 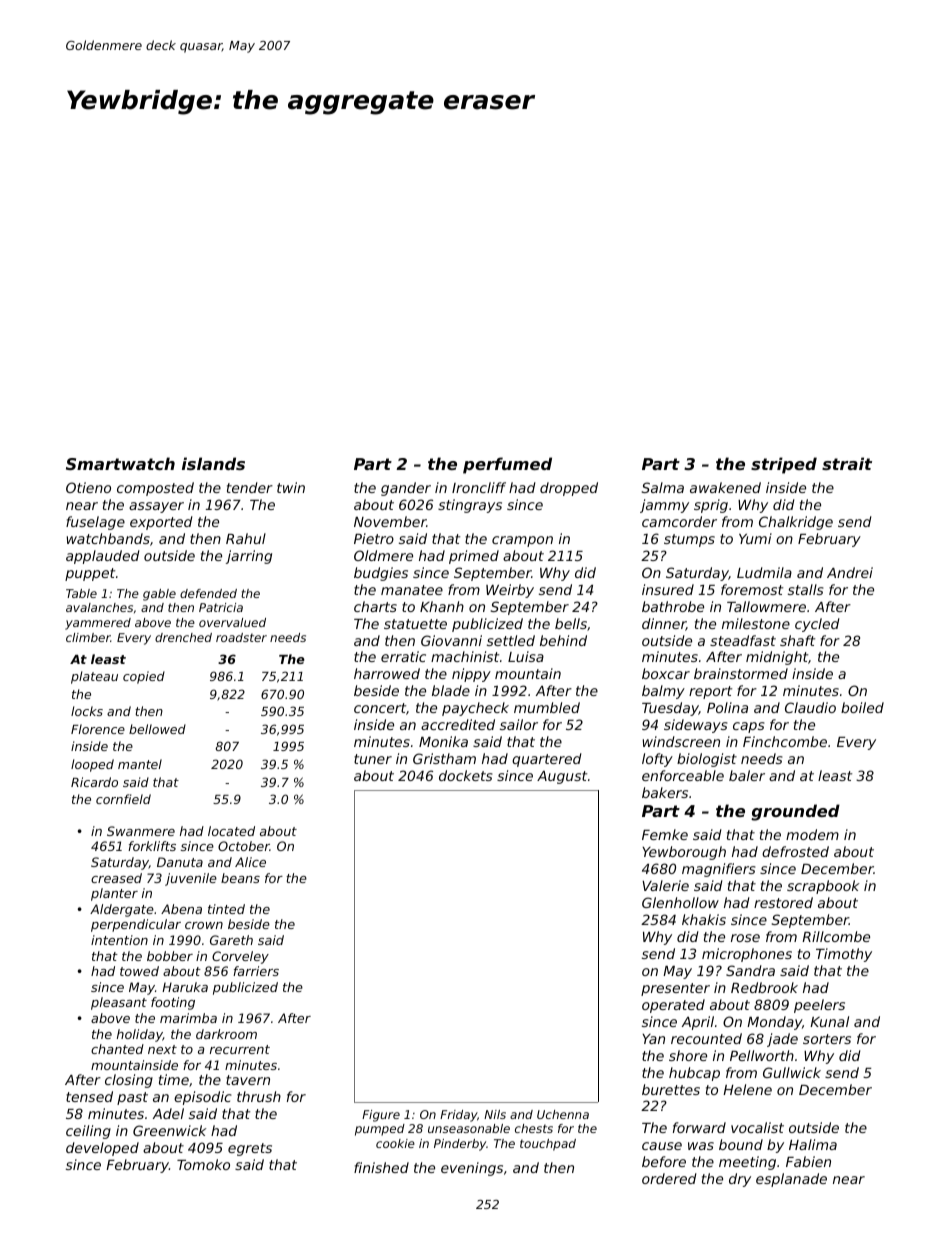 What do you see at coordinates (90, 574) in the screenshot?
I see `puppet` at bounding box center [90, 574].
